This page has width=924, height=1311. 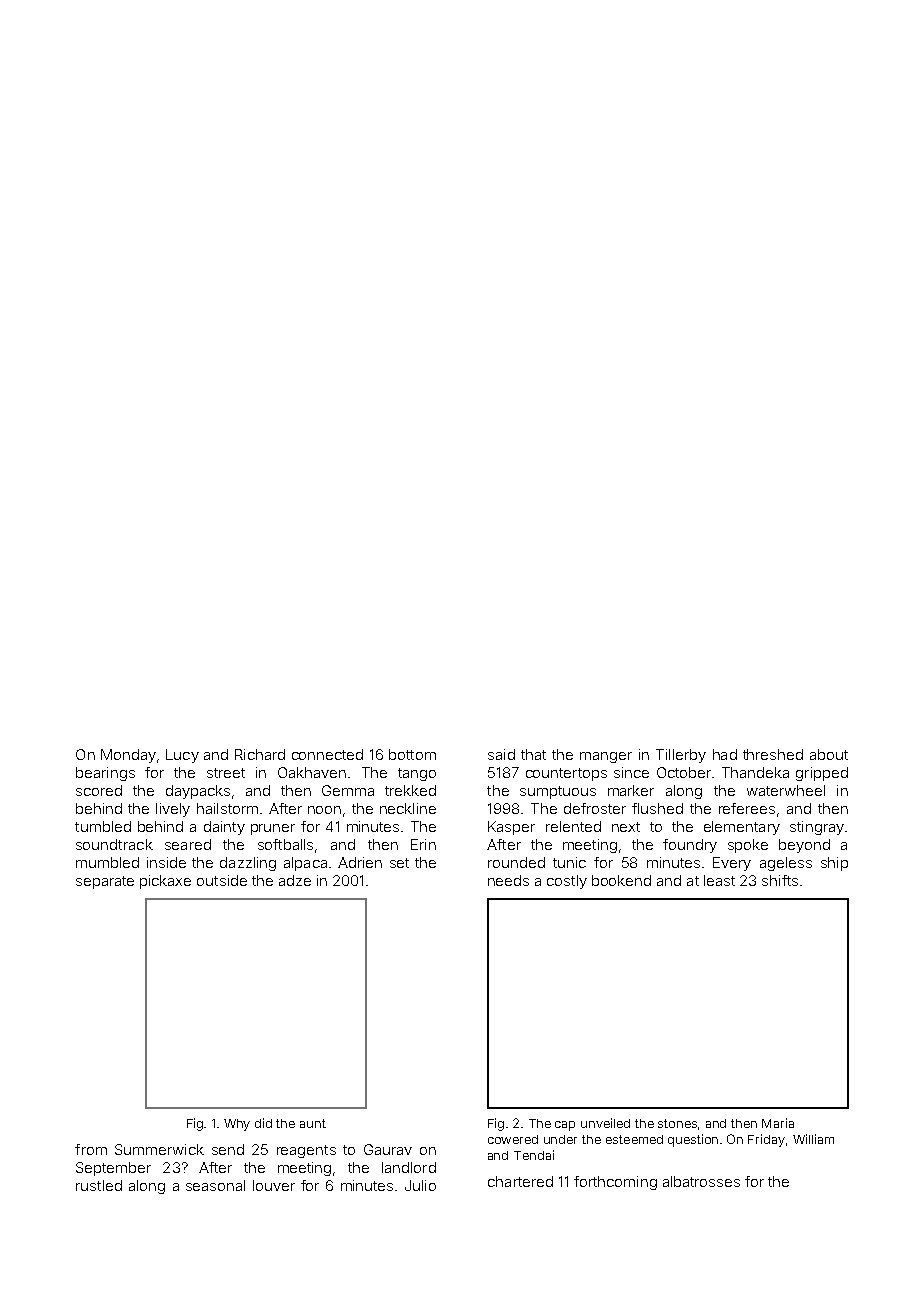 What do you see at coordinates (701, 1181) in the page?
I see `albatrosses` at bounding box center [701, 1181].
